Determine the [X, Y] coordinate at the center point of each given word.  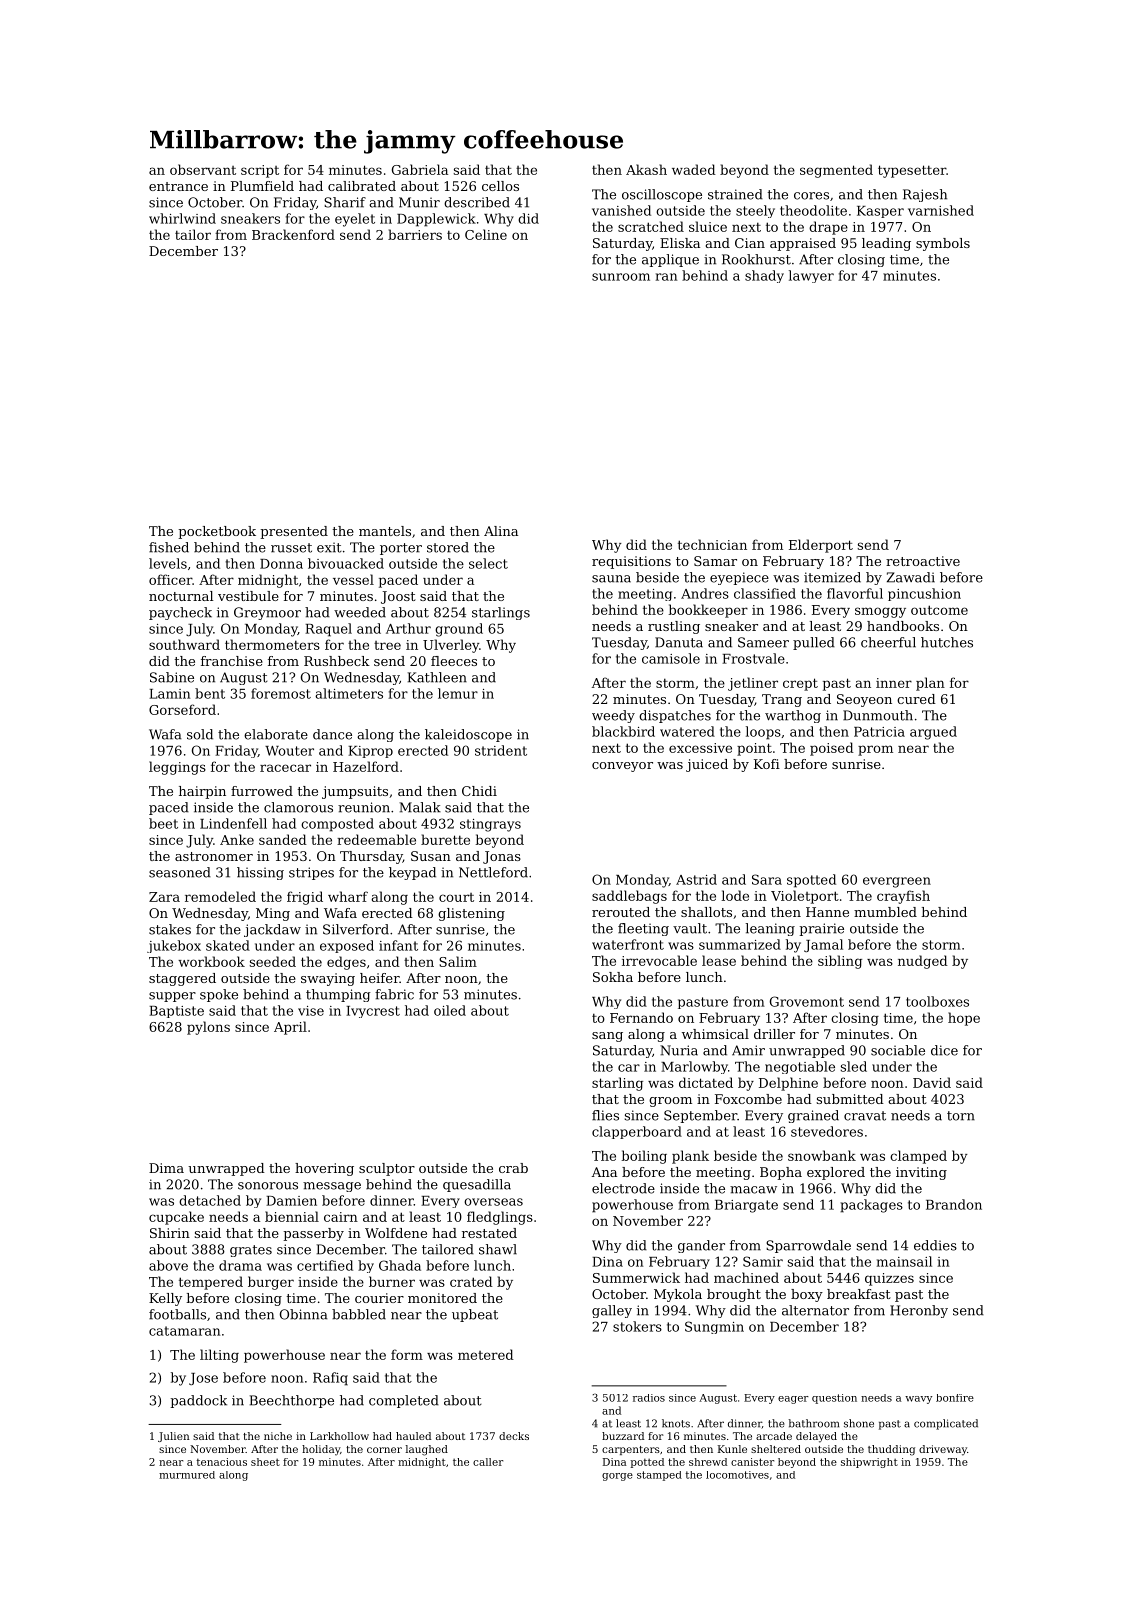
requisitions [631, 562]
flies [605, 1115]
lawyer [811, 276]
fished [169, 547]
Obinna [303, 1314]
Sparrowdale [808, 1246]
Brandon [954, 1204]
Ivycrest [373, 1012]
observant [203, 169]
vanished [621, 210]
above [168, 1265]
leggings [177, 768]
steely [755, 211]
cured [916, 699]
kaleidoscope [468, 735]
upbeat [475, 1315]
